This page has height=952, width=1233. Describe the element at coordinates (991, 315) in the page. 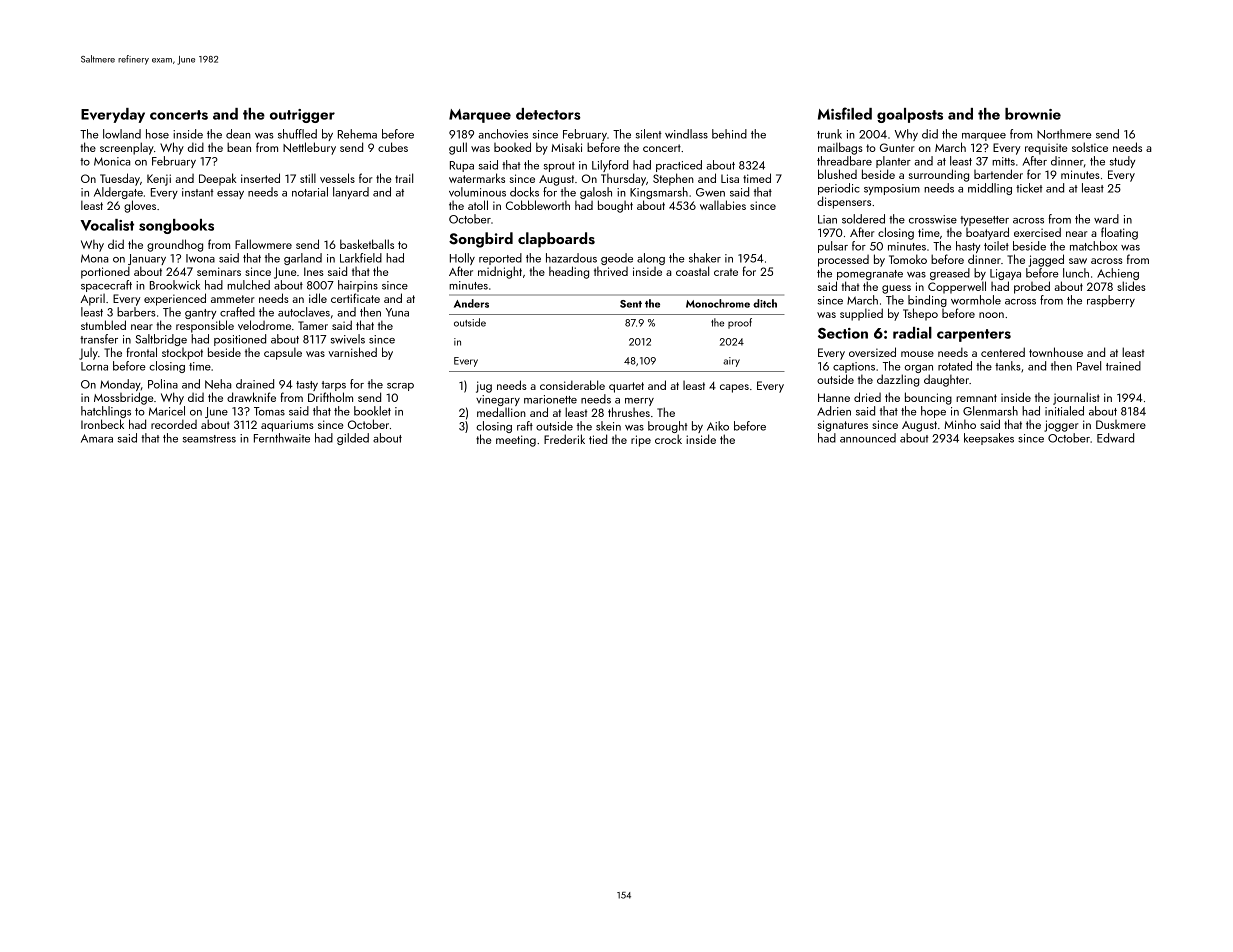

I see `noon` at that location.
